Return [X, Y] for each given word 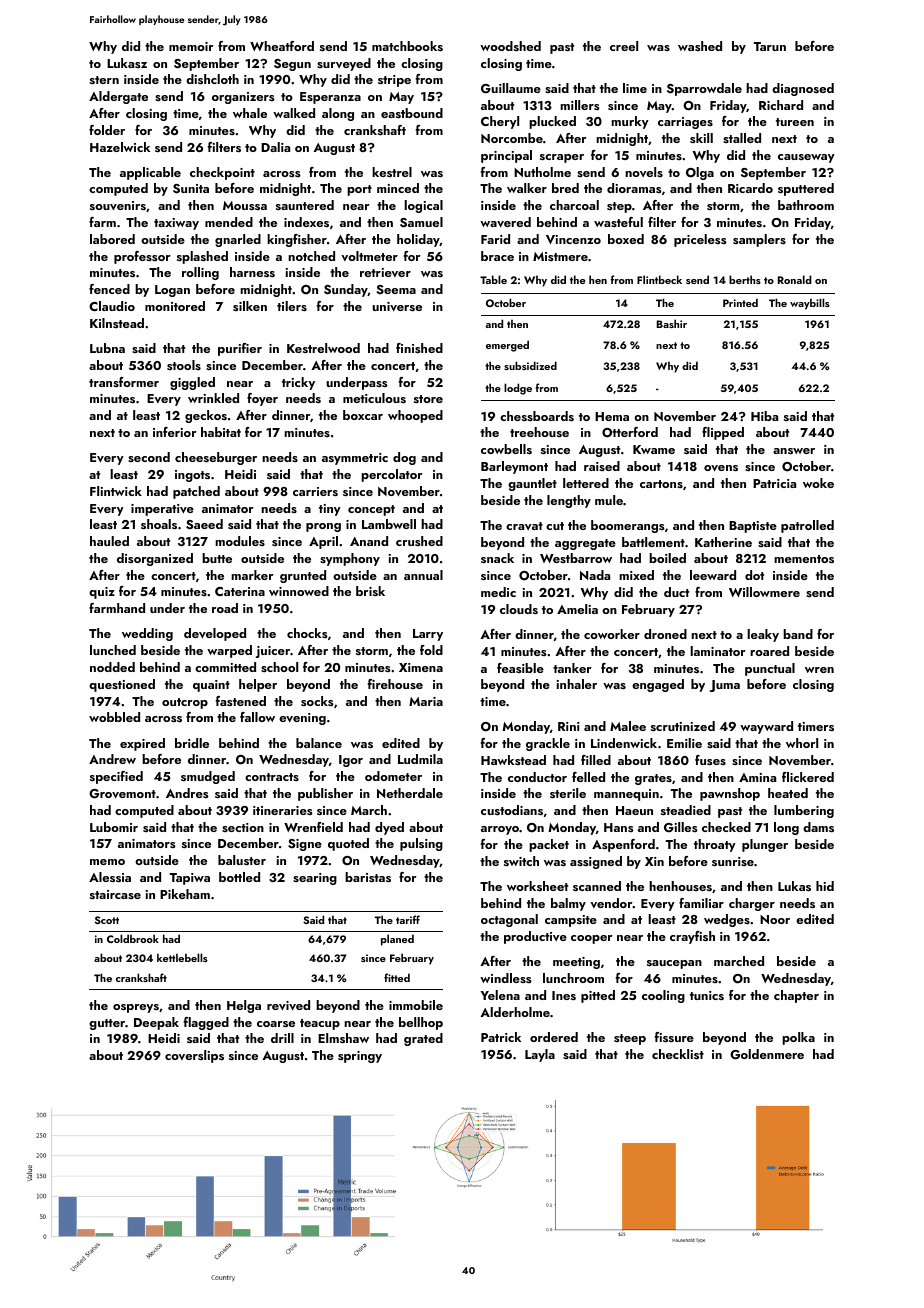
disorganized [155, 559]
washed [700, 46]
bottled [239, 877]
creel [624, 46]
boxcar [363, 415]
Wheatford [282, 46]
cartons [661, 484]
